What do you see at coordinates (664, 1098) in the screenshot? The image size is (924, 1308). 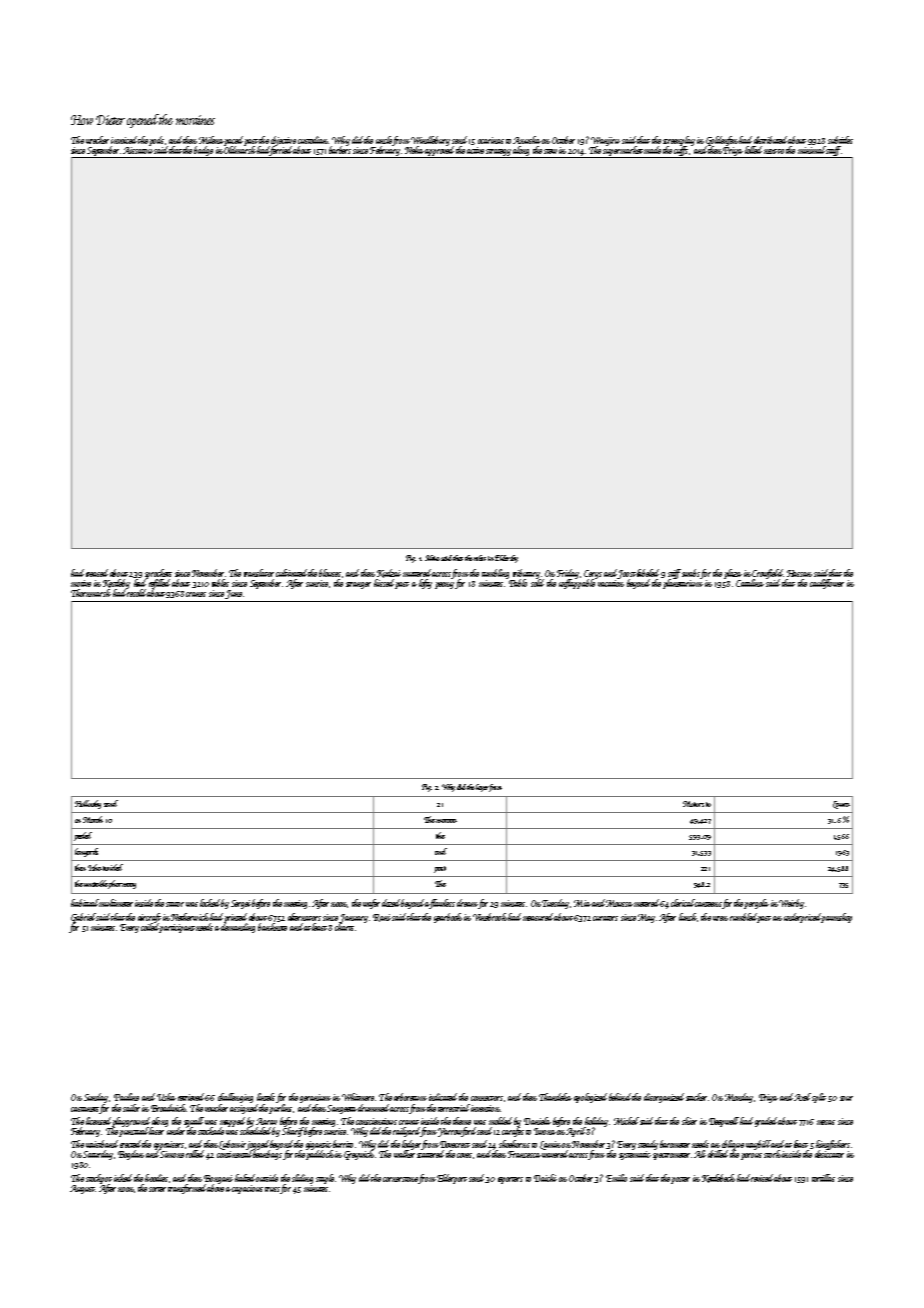 I see `disorganized` at bounding box center [664, 1098].
